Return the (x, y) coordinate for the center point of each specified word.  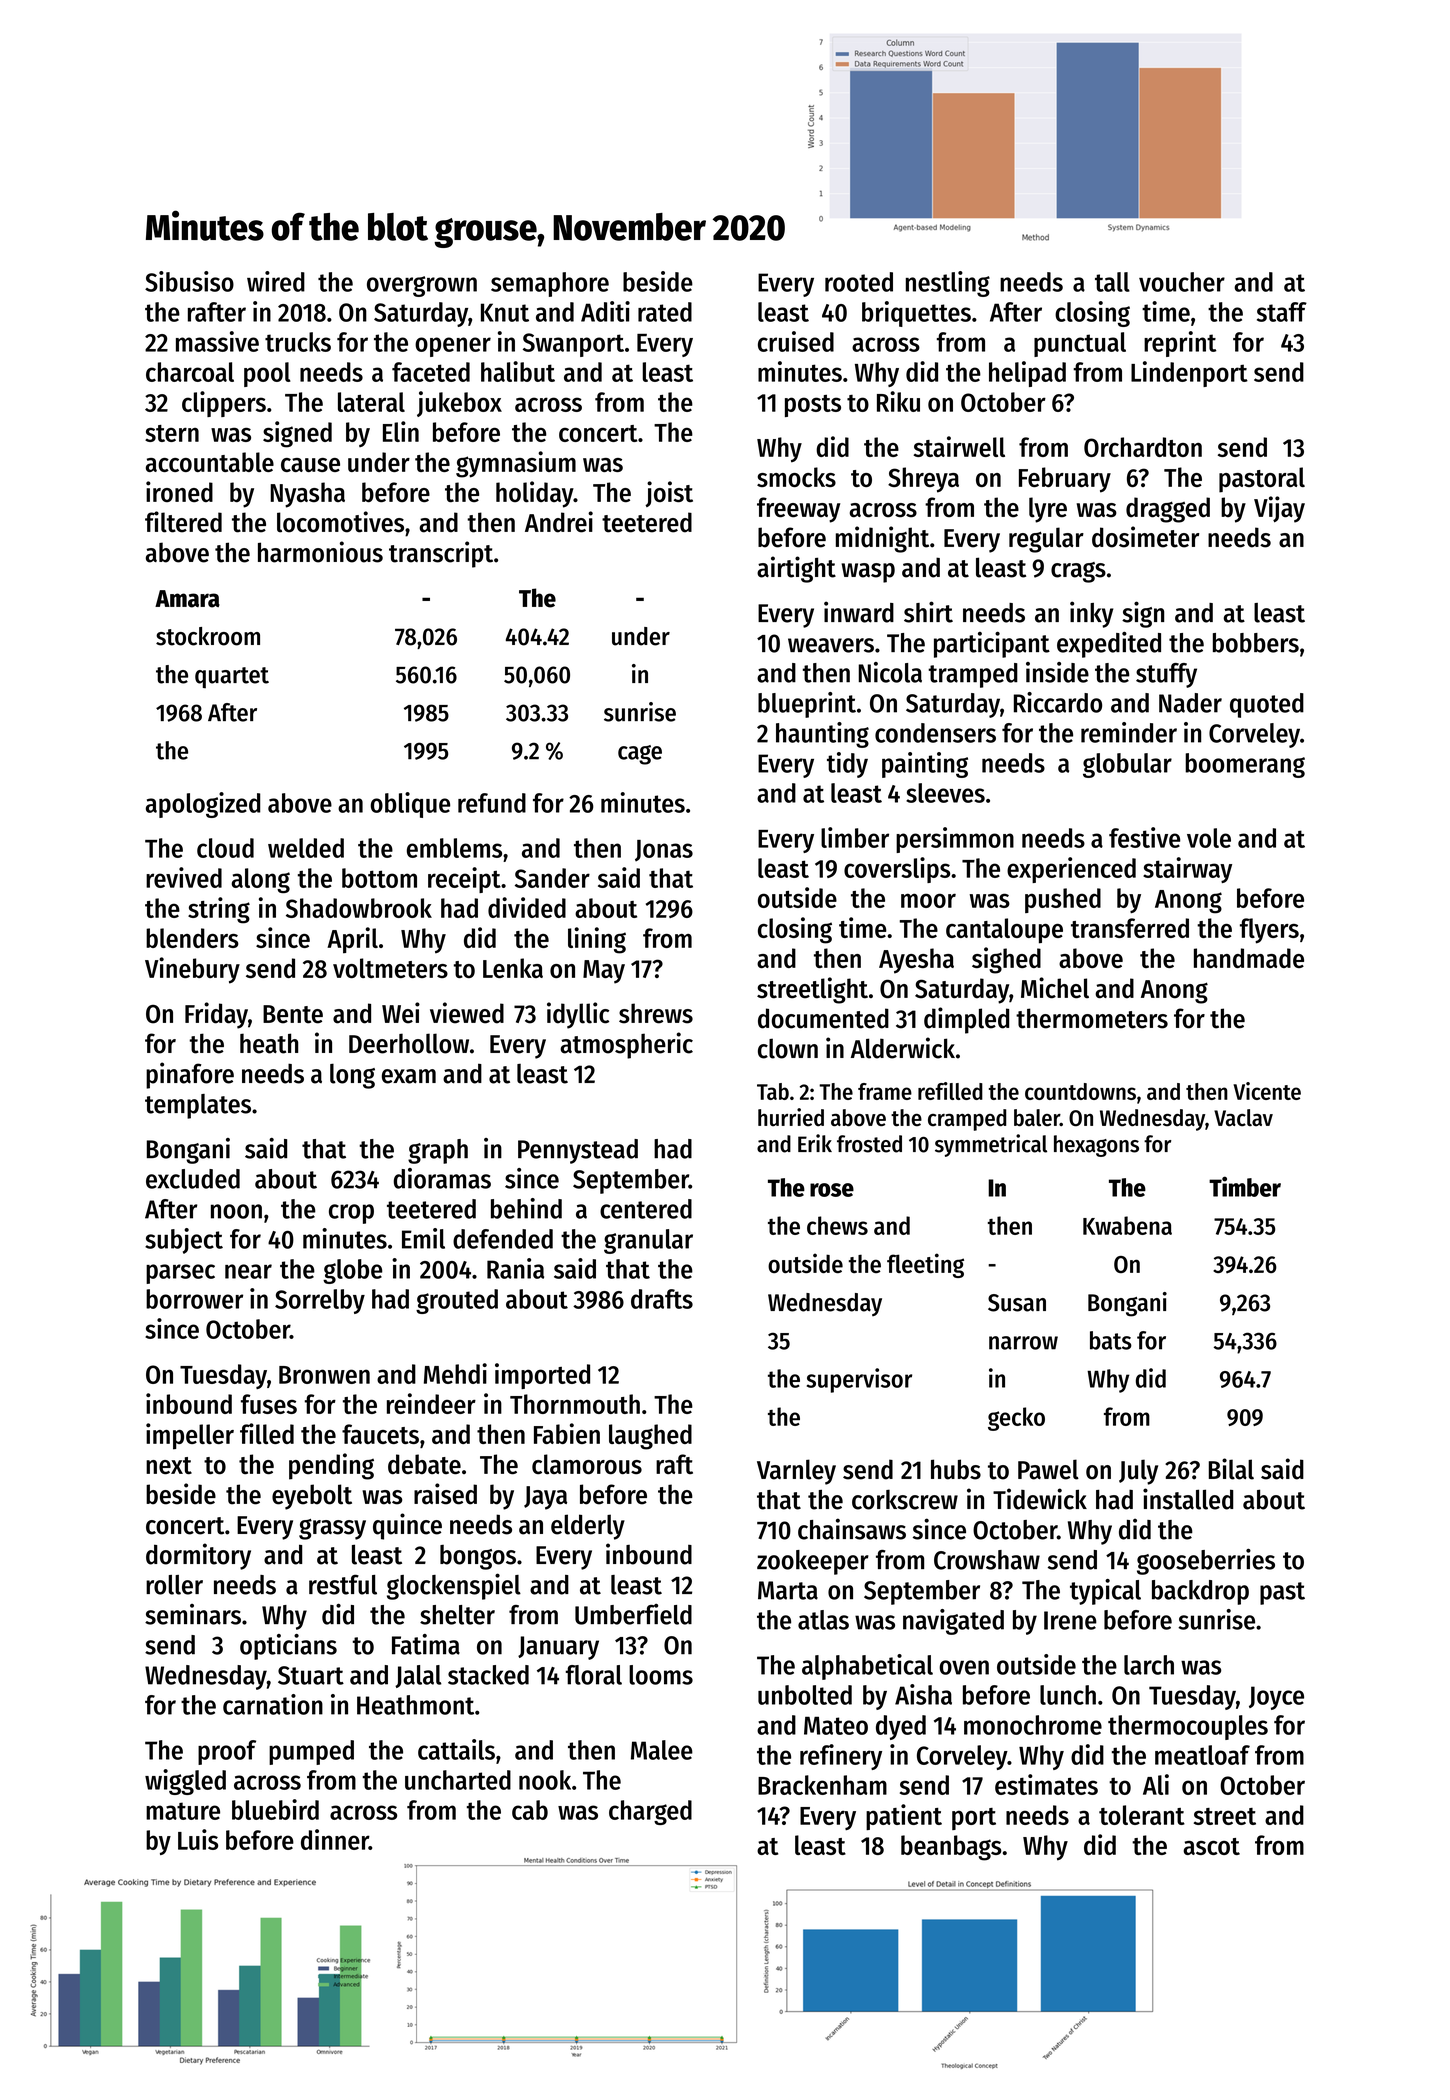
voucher (1182, 282)
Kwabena (1127, 1225)
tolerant (1142, 1815)
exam (409, 1076)
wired (276, 281)
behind (526, 1208)
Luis (198, 1839)
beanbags (951, 1848)
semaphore (550, 284)
